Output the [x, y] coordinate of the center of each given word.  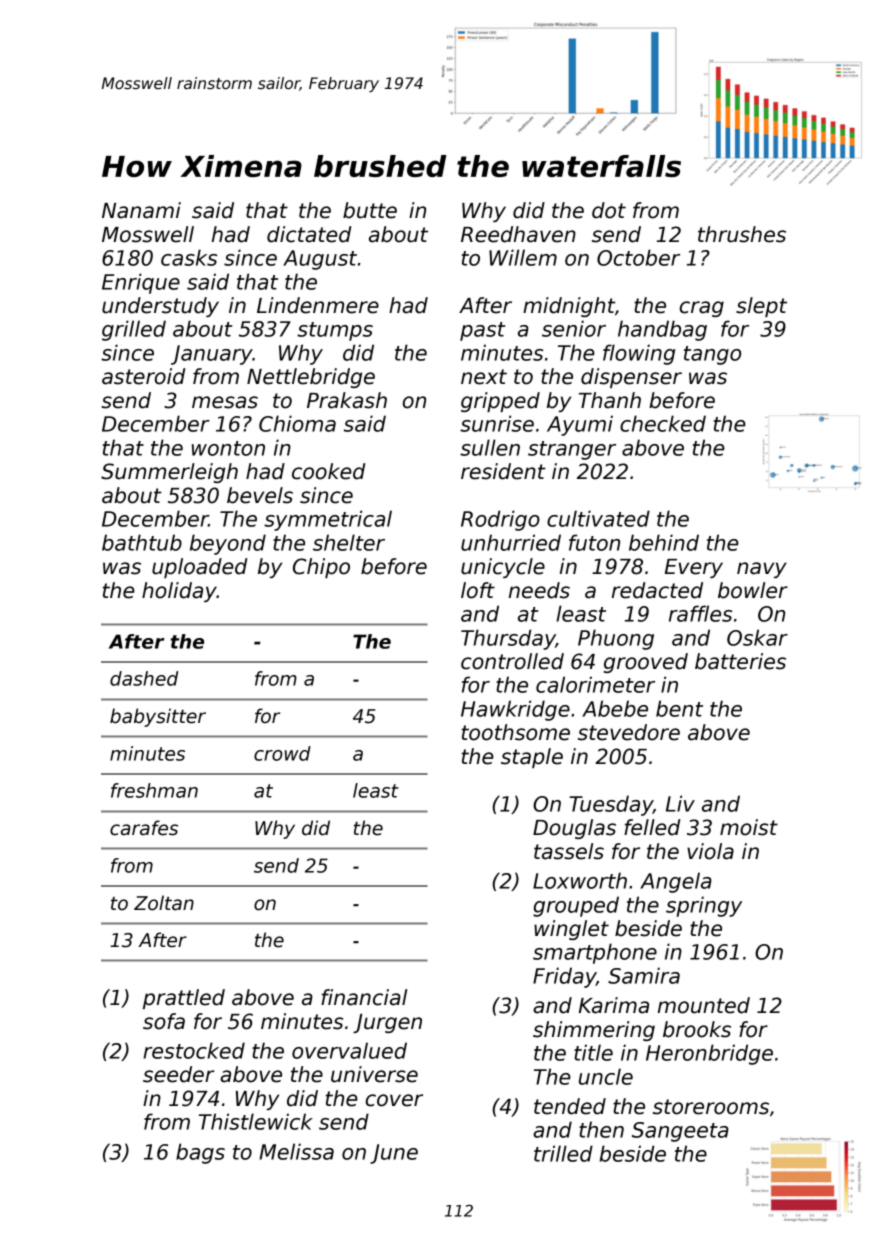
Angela [676, 882]
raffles [700, 613]
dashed [144, 678]
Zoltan [164, 903]
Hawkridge [515, 710]
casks [189, 257]
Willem [523, 257]
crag [702, 309]
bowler [753, 590]
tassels [569, 851]
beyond [228, 544]
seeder [178, 1074]
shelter [349, 542]
